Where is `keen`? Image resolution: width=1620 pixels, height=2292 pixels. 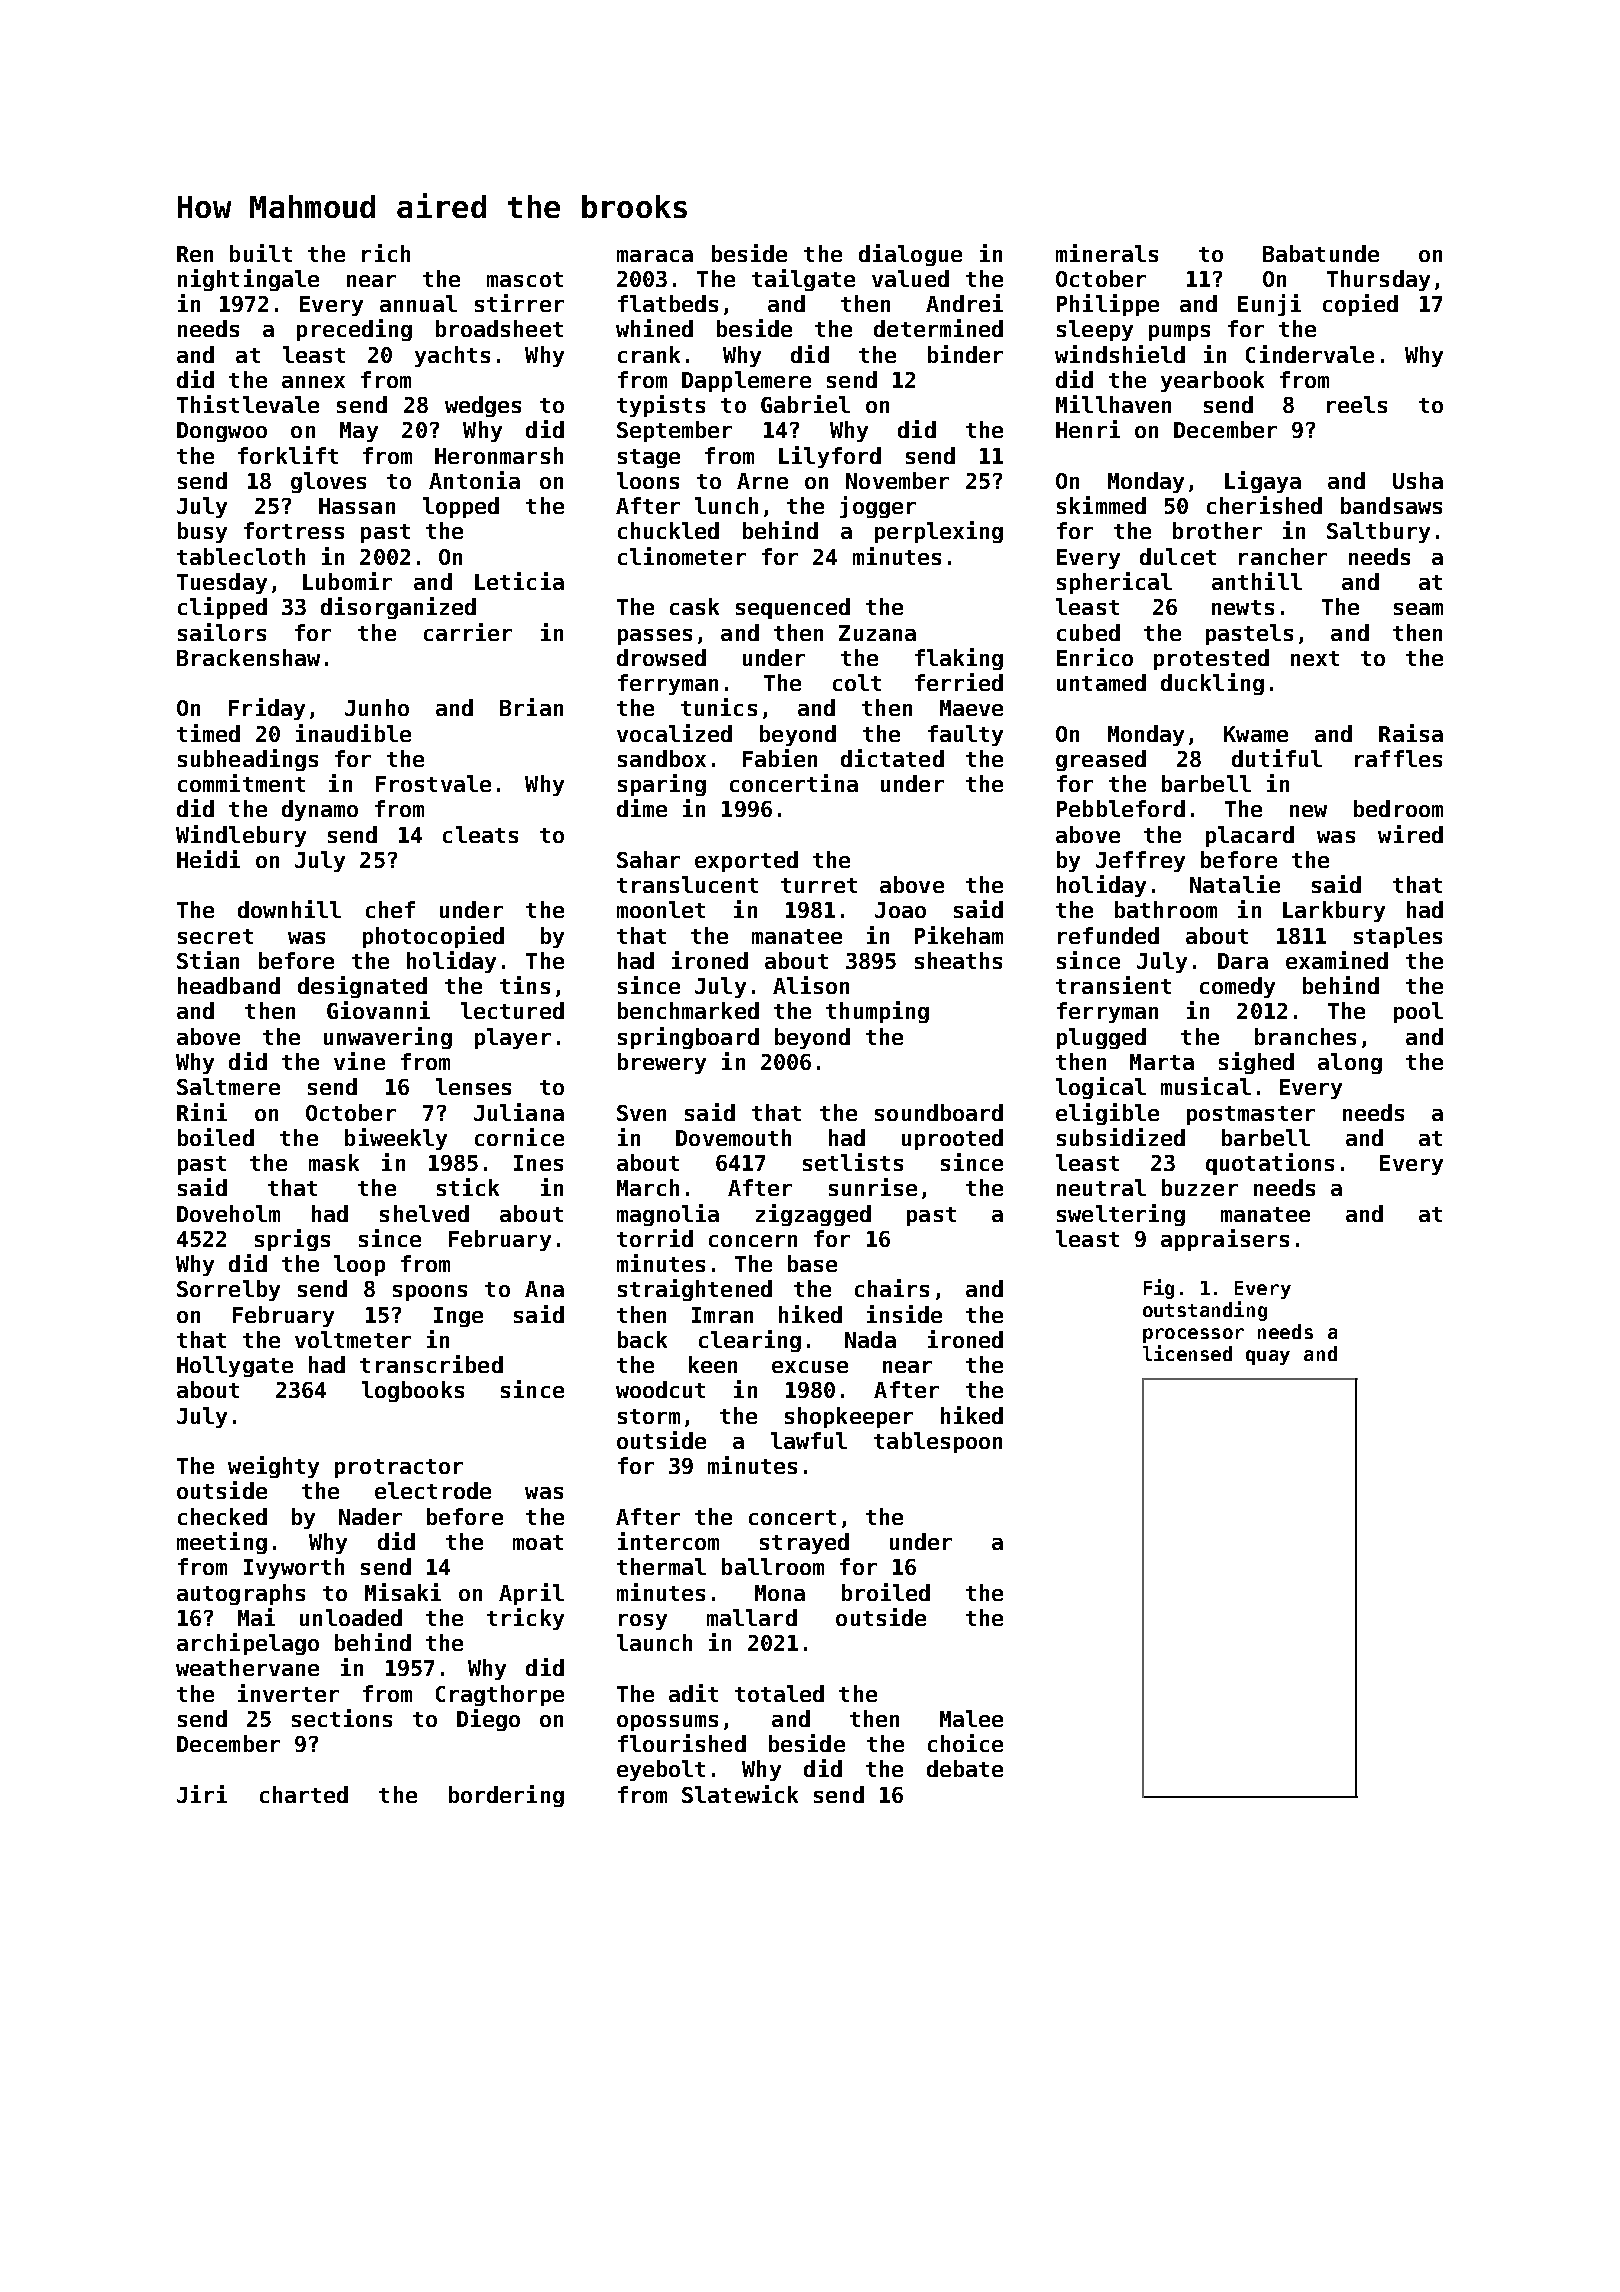
keen is located at coordinates (713, 1364).
